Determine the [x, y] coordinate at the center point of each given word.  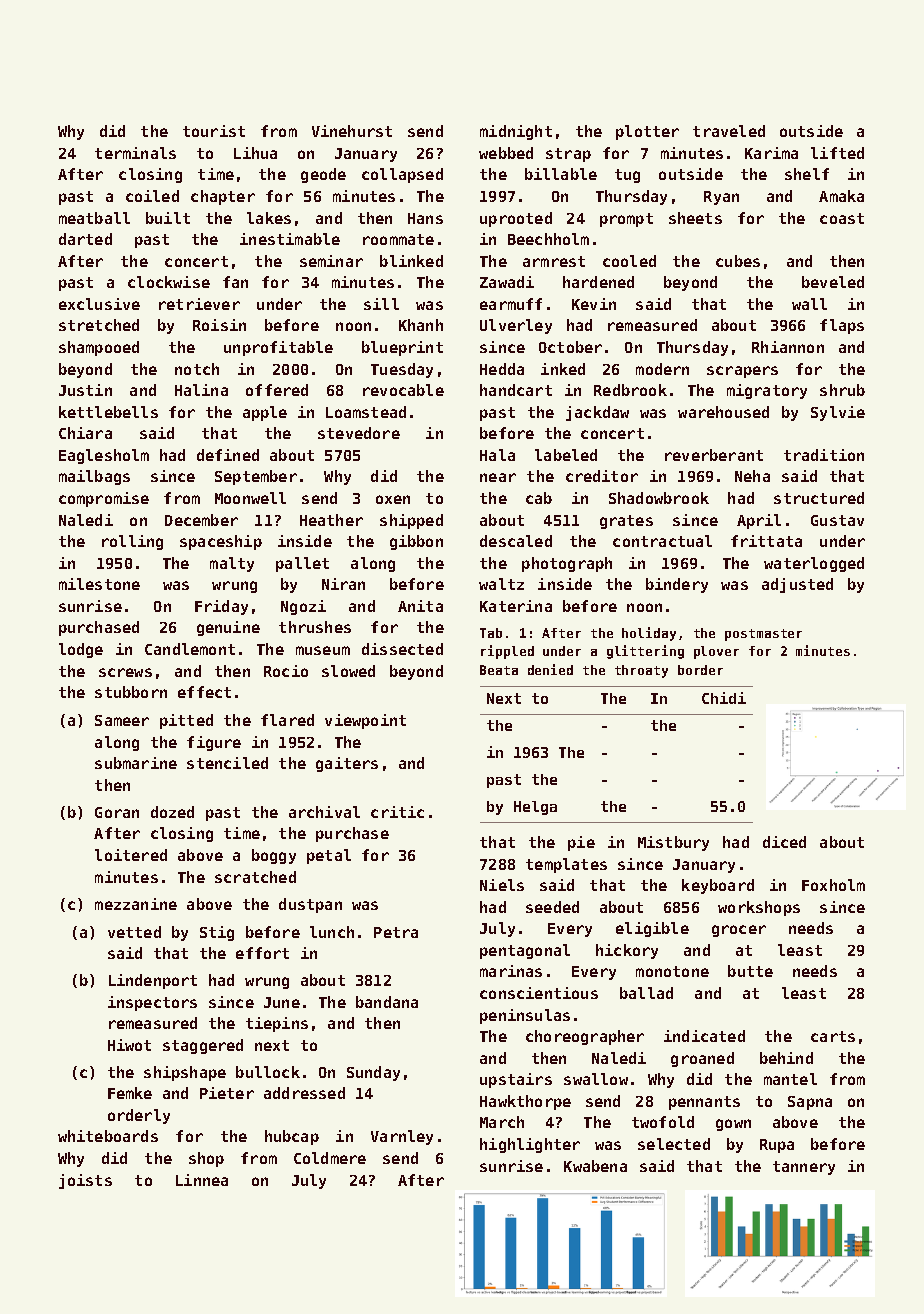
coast [842, 218]
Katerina [516, 606]
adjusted [797, 585]
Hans [425, 218]
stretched [99, 325]
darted [85, 239]
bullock [268, 1072]
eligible [652, 929]
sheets [695, 218]
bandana [387, 1002]
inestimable [290, 239]
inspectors [152, 1003]
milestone [99, 584]
